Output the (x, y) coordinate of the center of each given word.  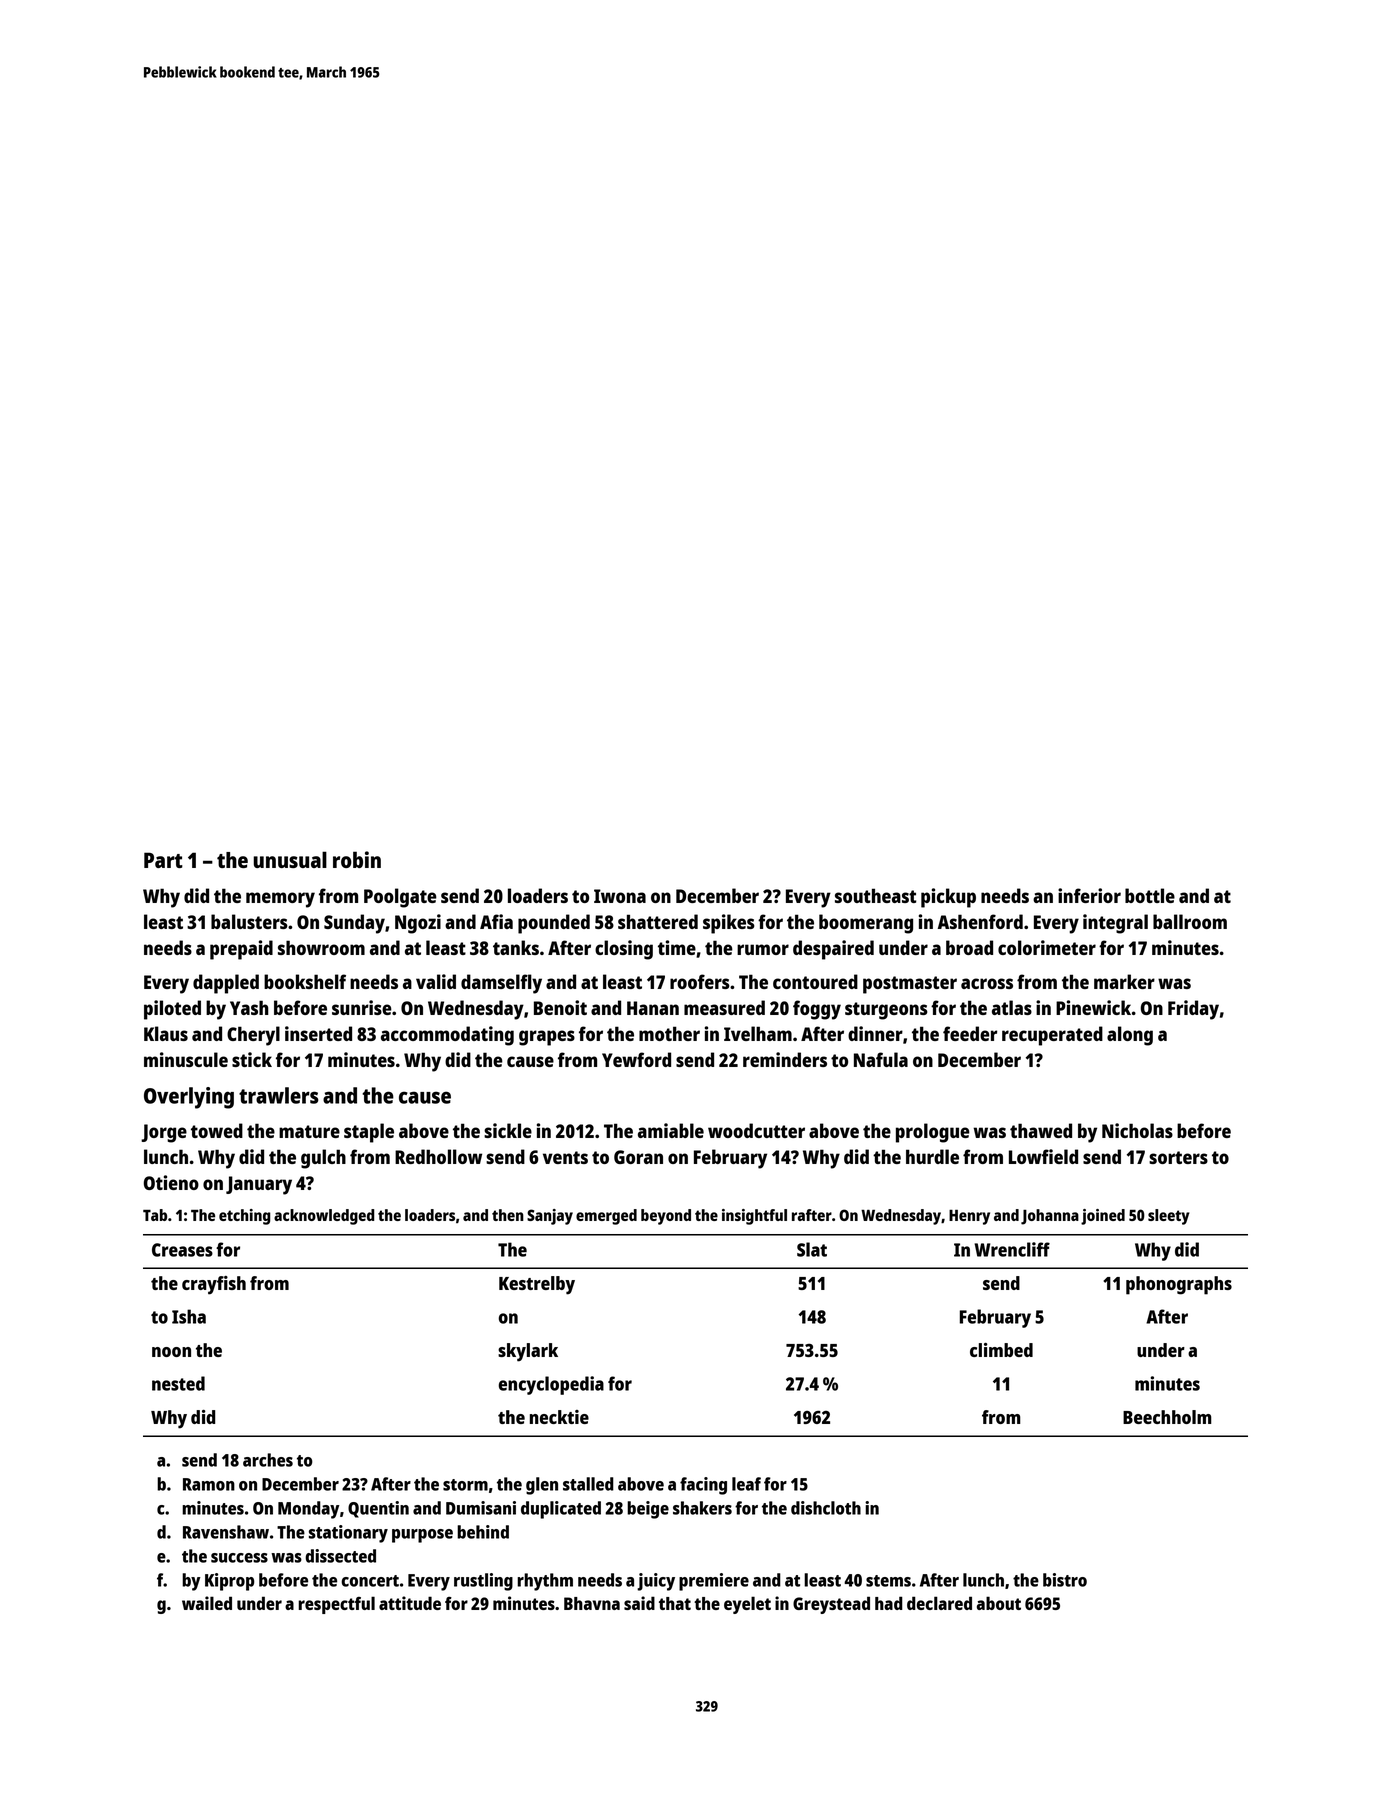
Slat (812, 1249)
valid (436, 981)
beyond (666, 1217)
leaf (746, 1484)
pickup (948, 898)
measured (724, 1007)
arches (268, 1460)
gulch (323, 1159)
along (1130, 1036)
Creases (182, 1250)
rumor (763, 949)
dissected (340, 1556)
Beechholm (1167, 1417)
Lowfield (1043, 1156)
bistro (1065, 1580)
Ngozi (418, 924)
